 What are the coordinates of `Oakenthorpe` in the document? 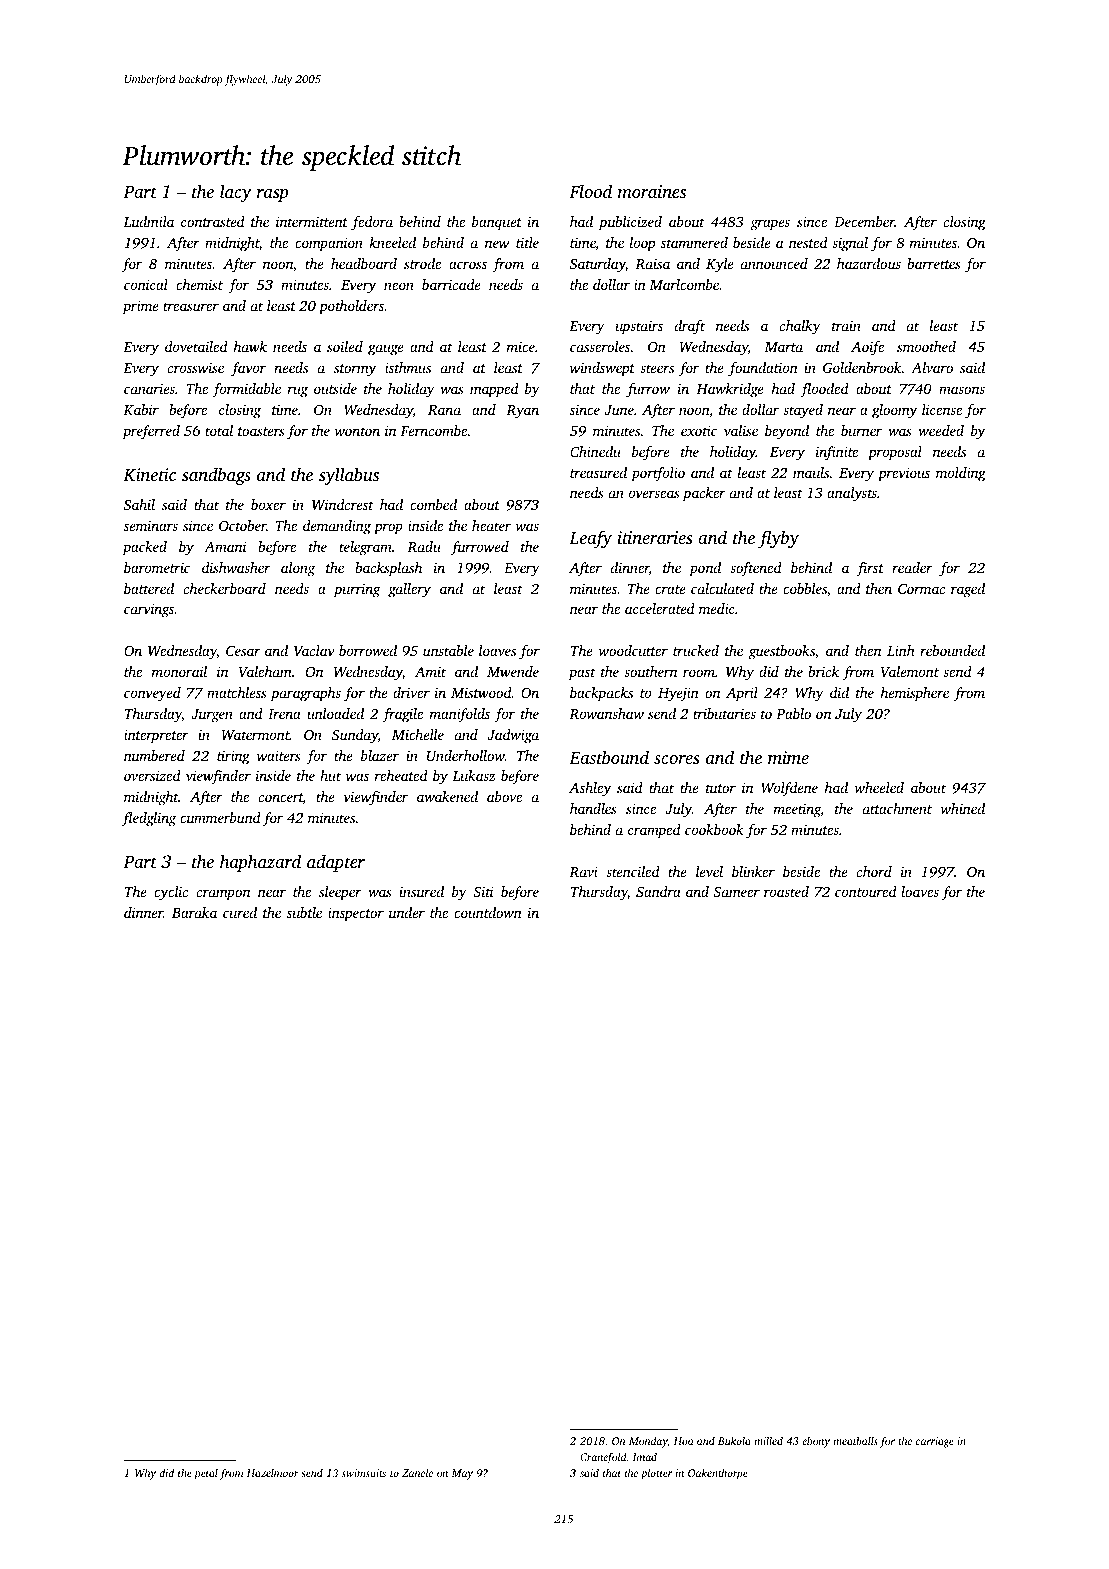 It's located at (718, 1474).
